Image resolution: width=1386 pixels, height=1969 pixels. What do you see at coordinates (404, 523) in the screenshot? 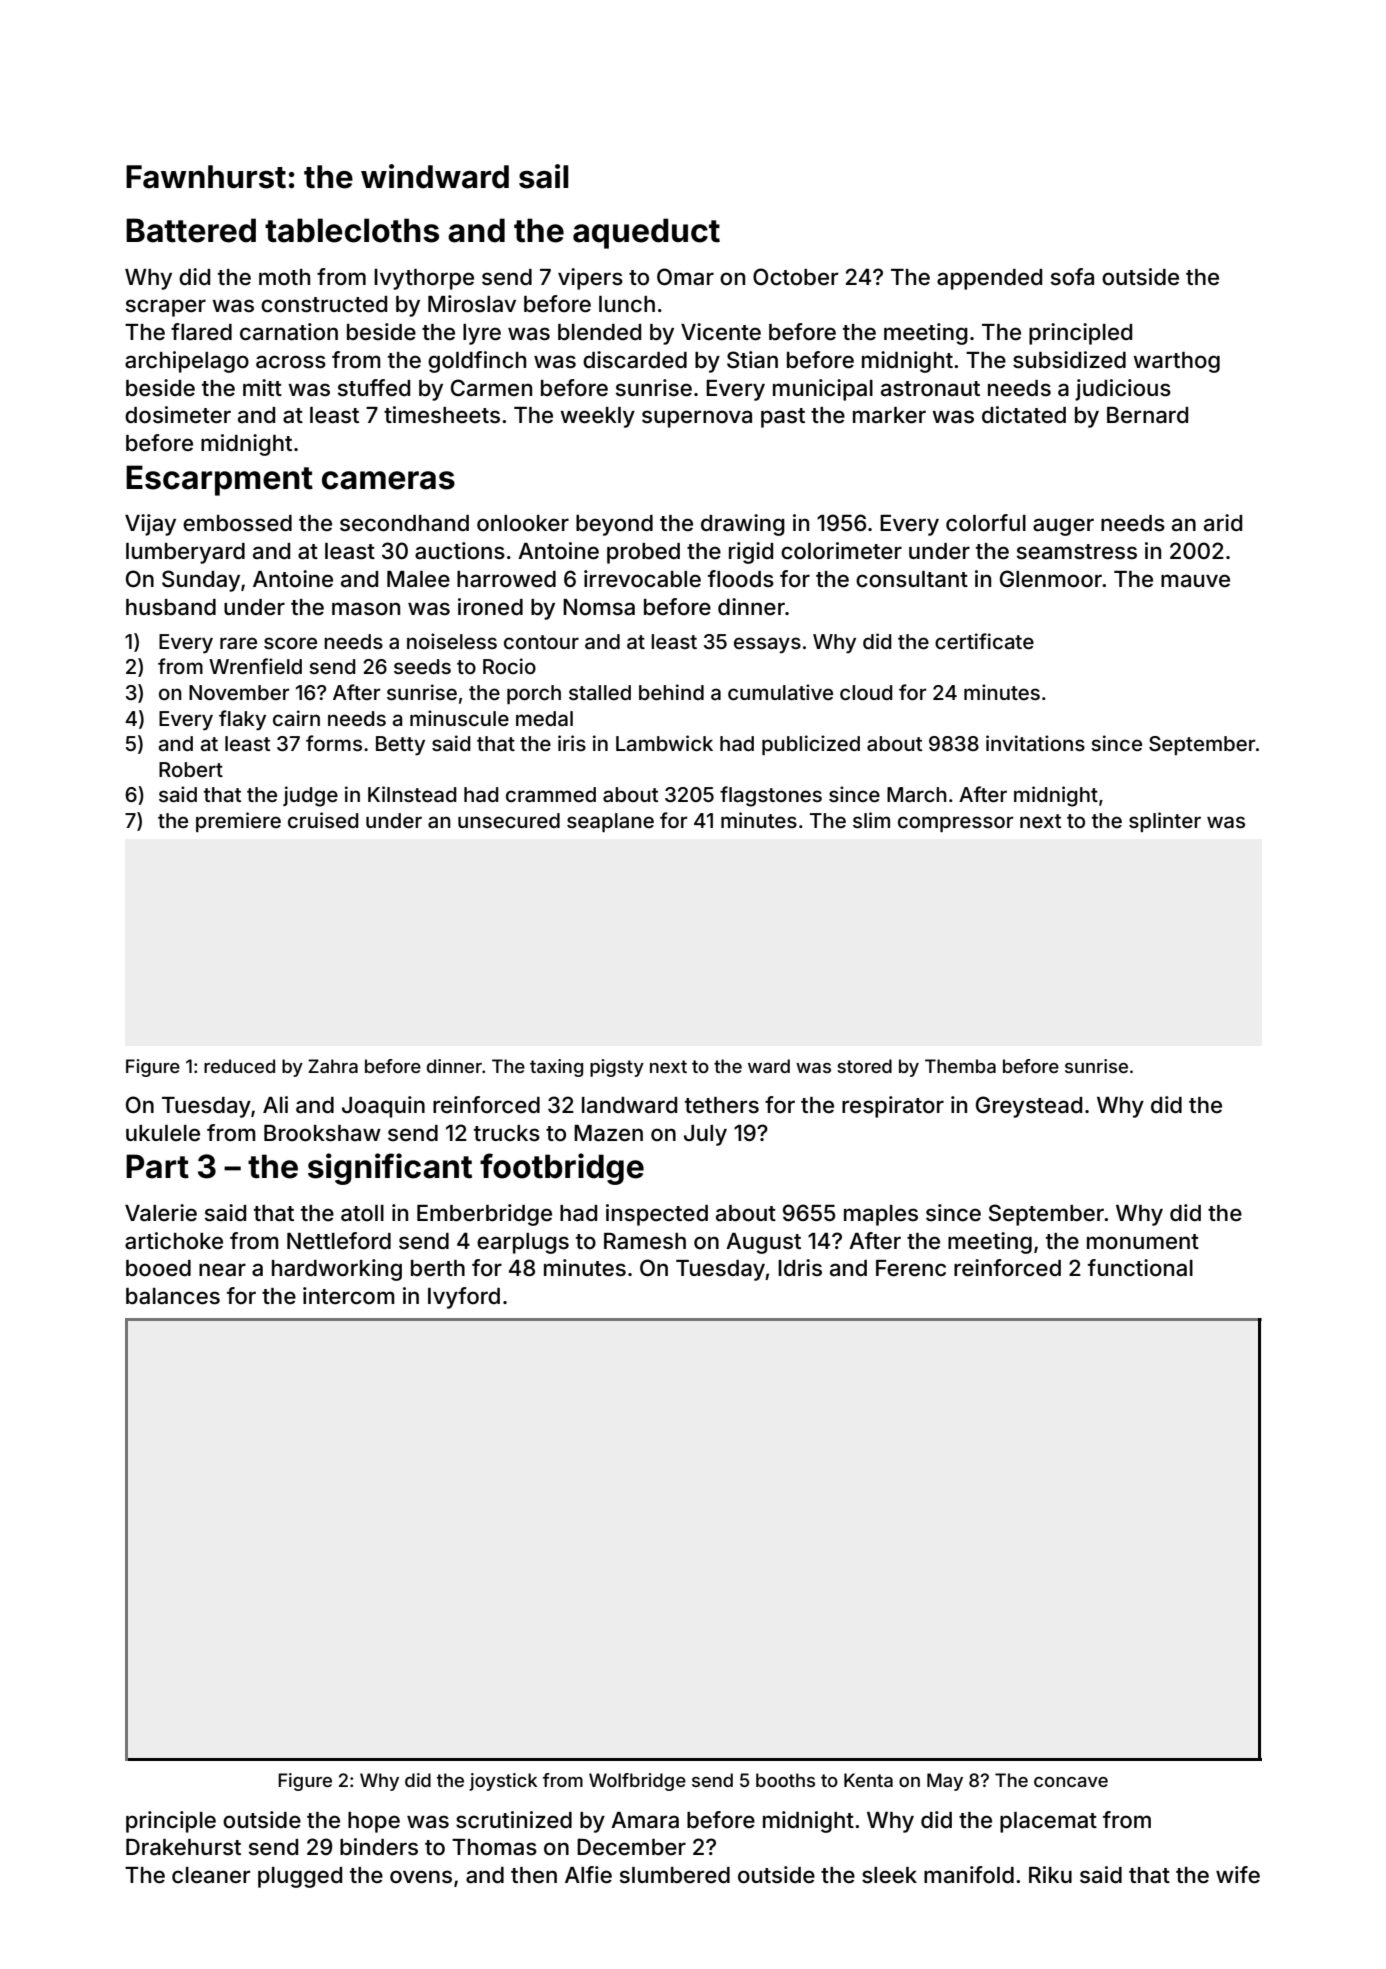
I see `secondhand` at bounding box center [404, 523].
